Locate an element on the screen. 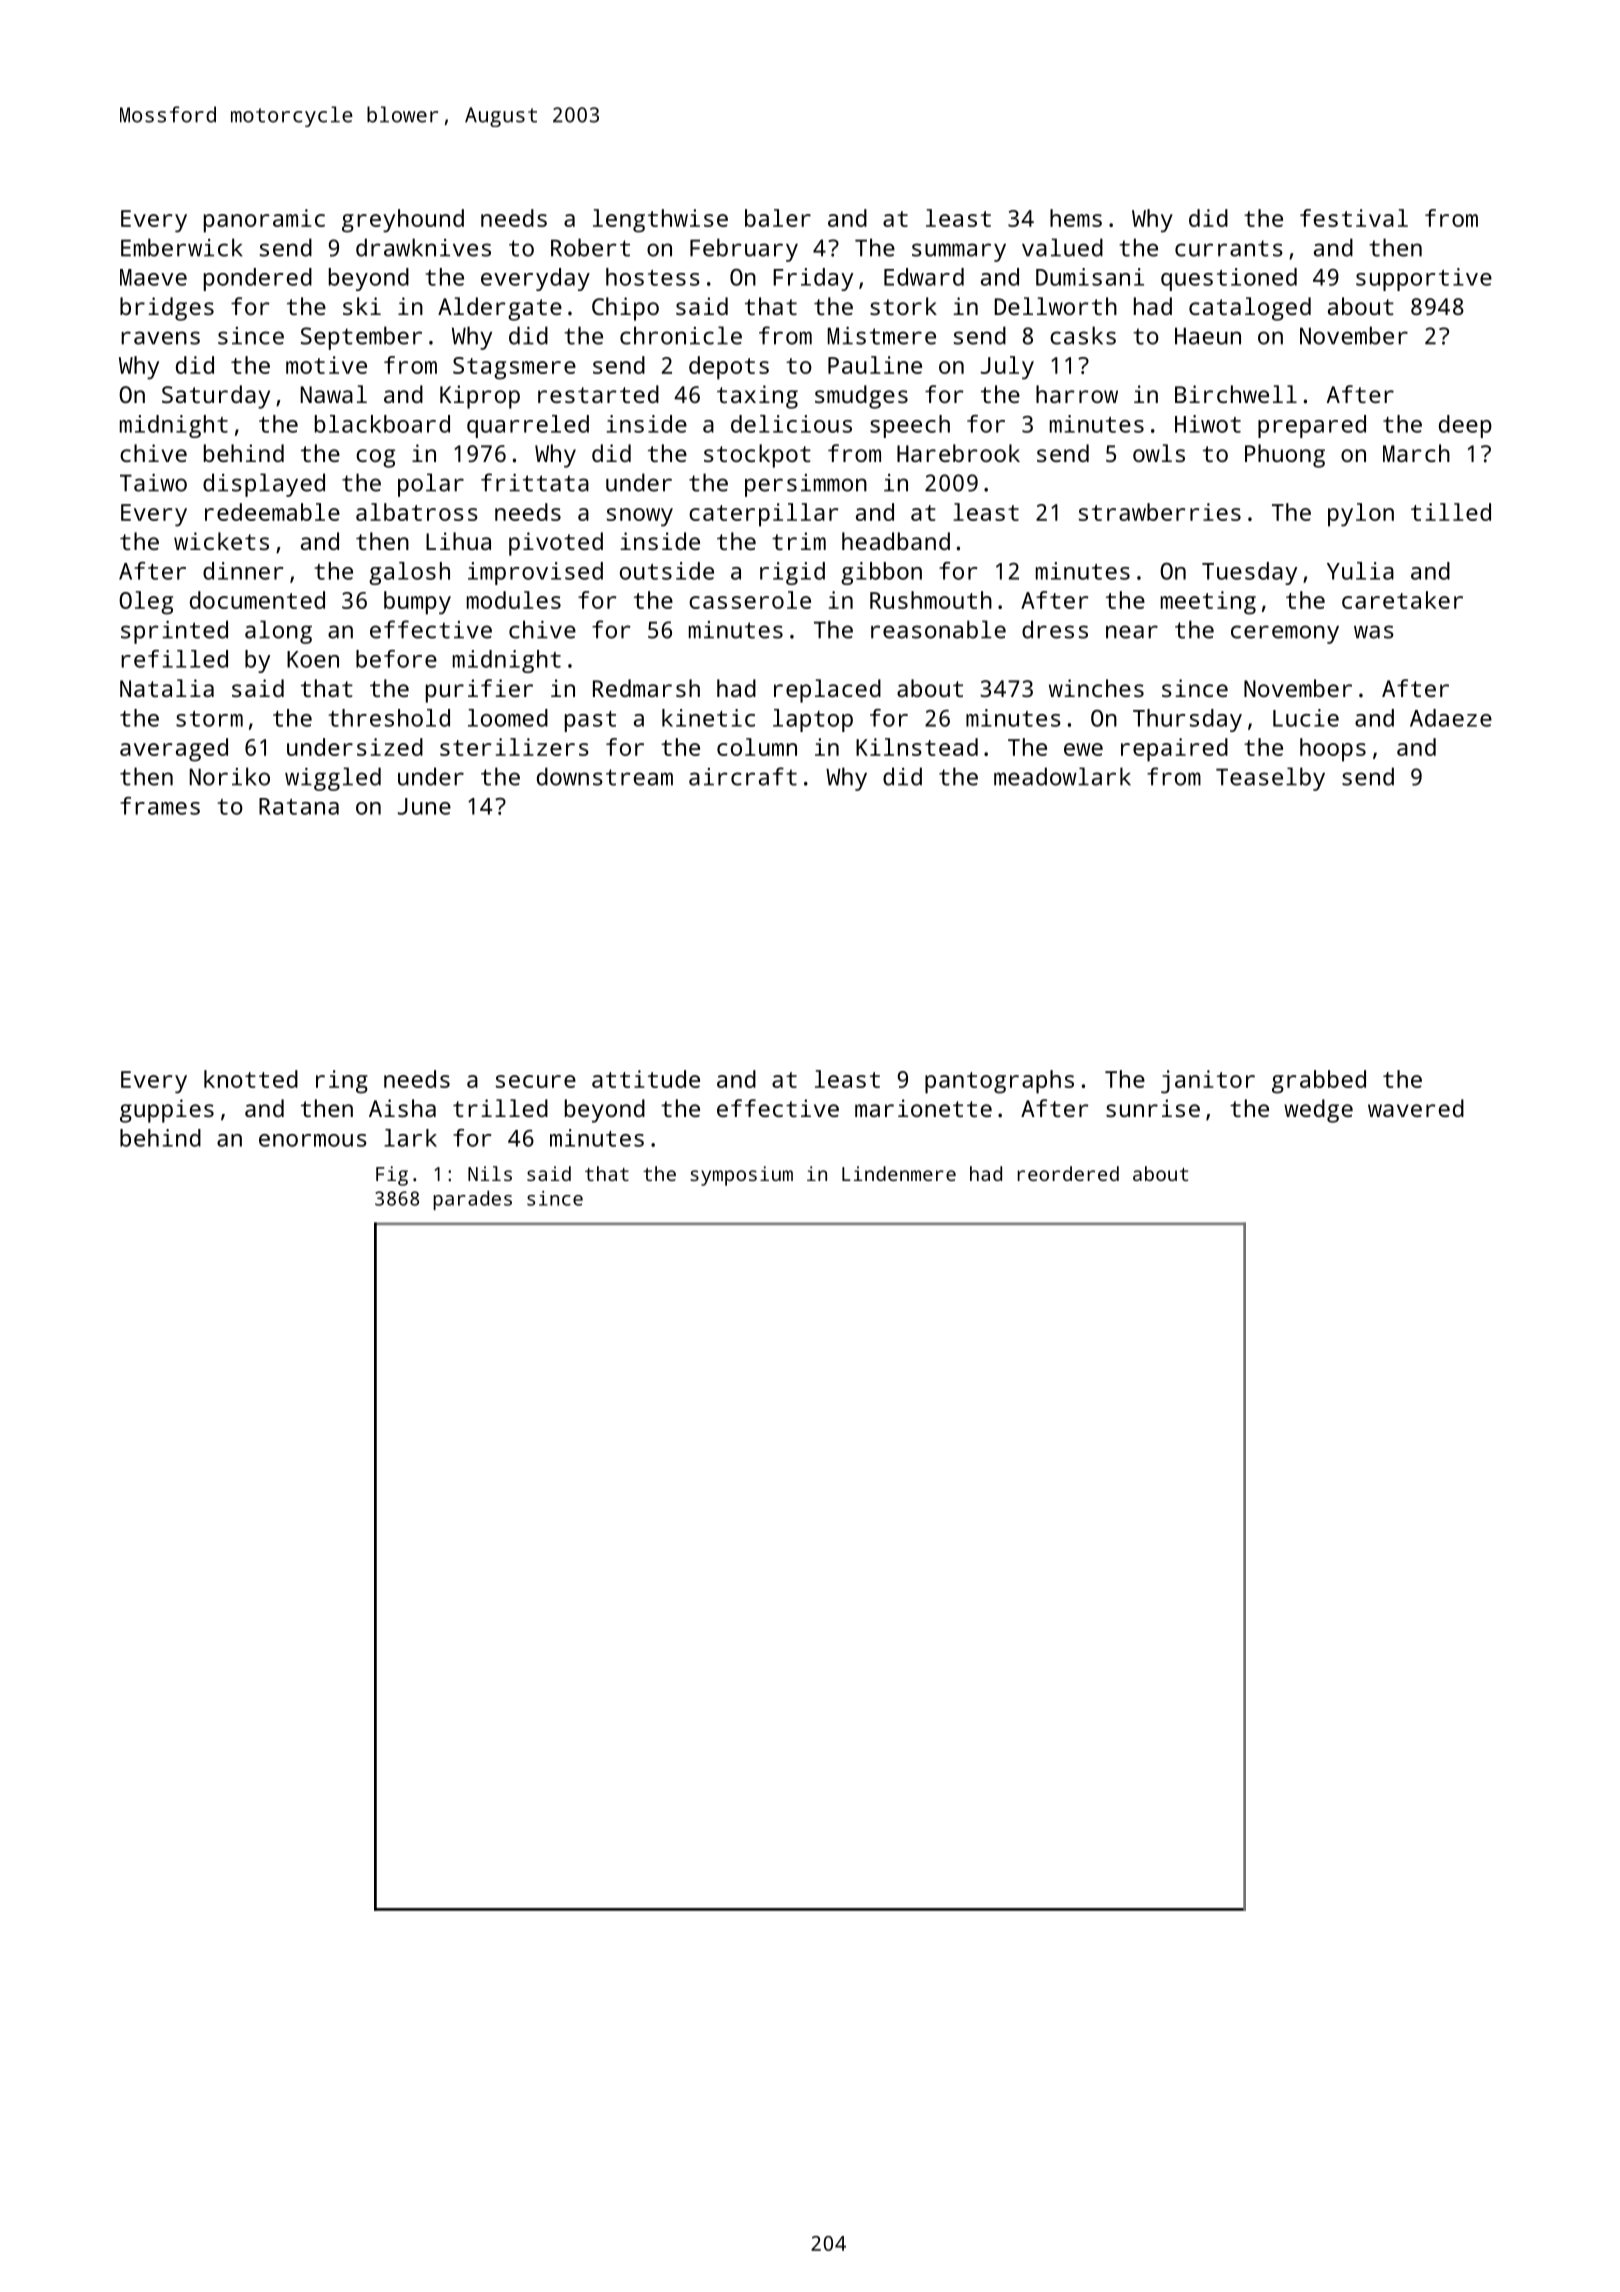 The height and width of the screenshot is (2292, 1620). tilled is located at coordinates (1451, 512).
